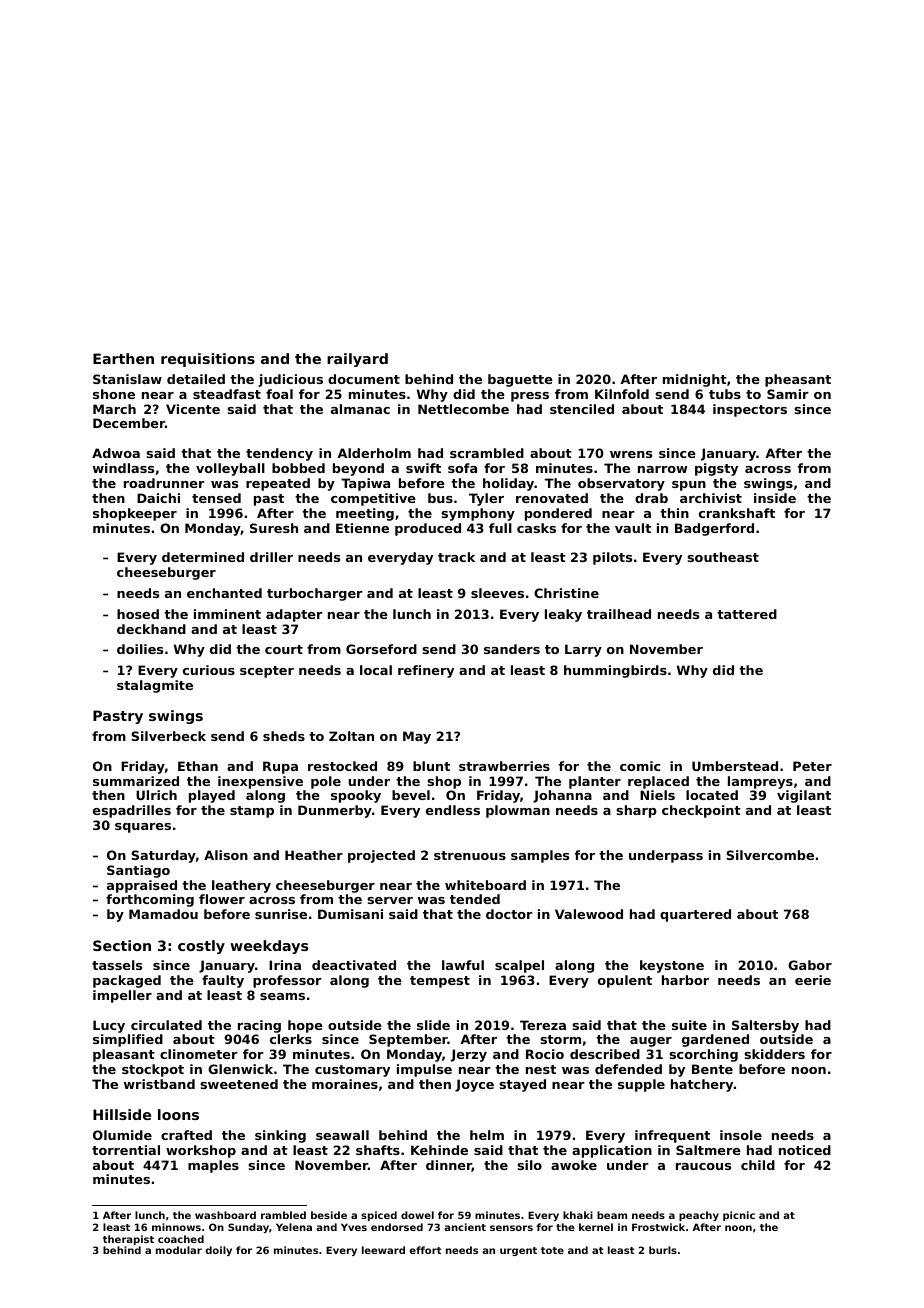  What do you see at coordinates (364, 379) in the screenshot?
I see `document` at bounding box center [364, 379].
